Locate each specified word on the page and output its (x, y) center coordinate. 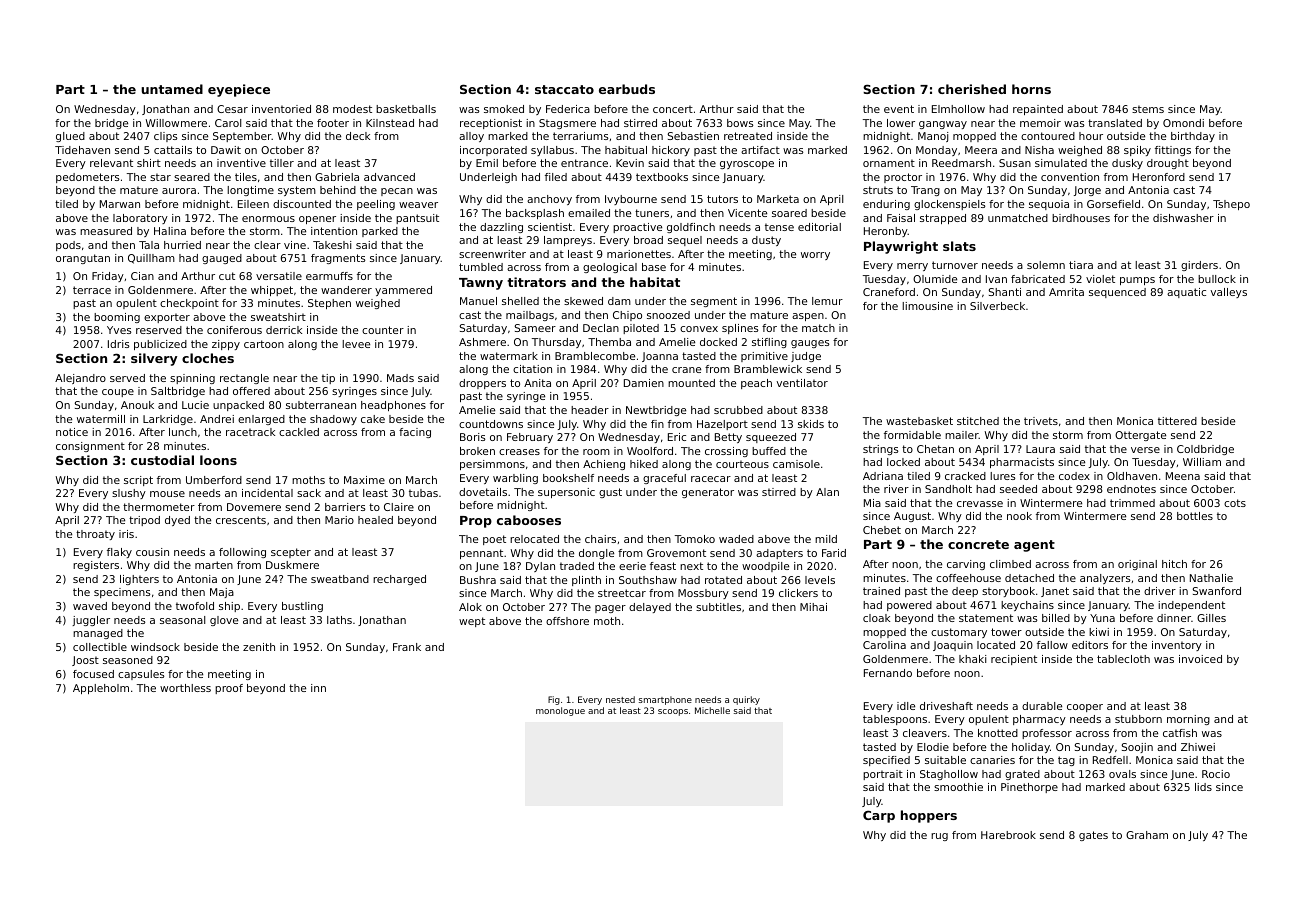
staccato (564, 89)
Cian (142, 276)
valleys (1229, 293)
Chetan (935, 449)
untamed (172, 89)
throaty (95, 535)
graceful (664, 479)
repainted (1038, 110)
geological (610, 268)
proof (229, 689)
